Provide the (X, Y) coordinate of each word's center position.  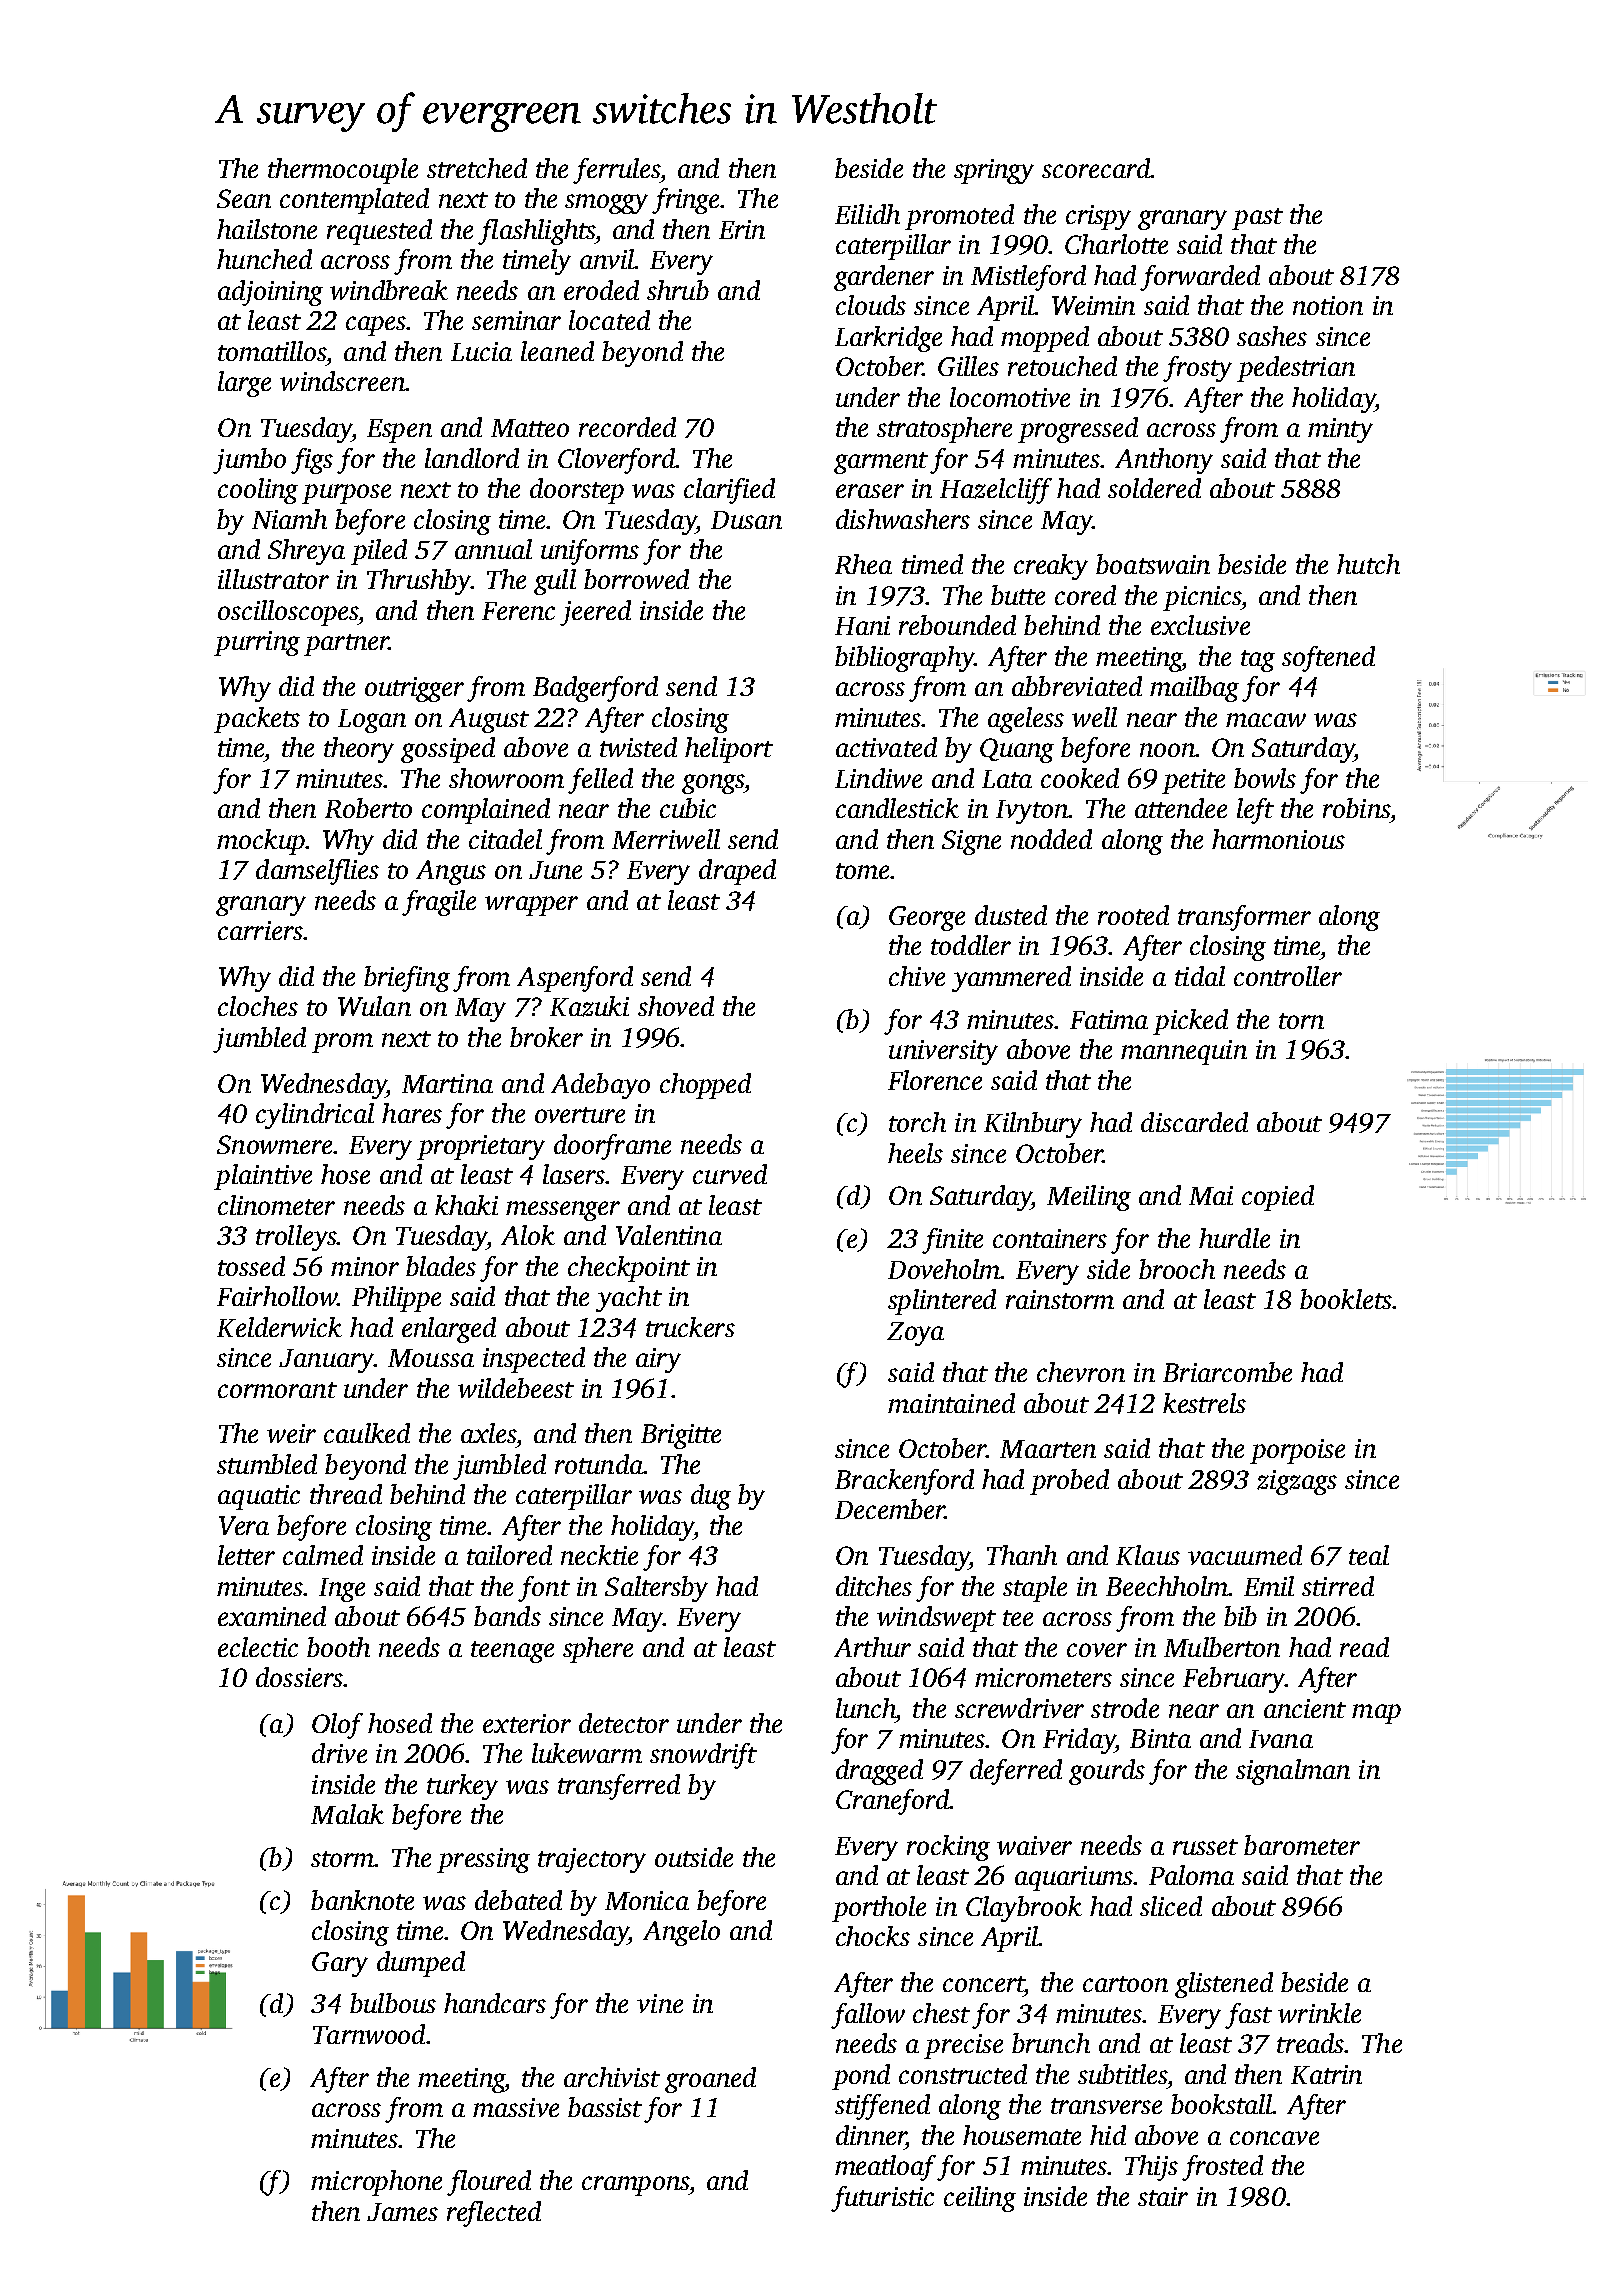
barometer (1302, 1845)
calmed (323, 1555)
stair (1163, 2196)
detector (624, 1723)
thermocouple (343, 171)
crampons (635, 2186)
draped (737, 872)
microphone (376, 2183)
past (1257, 219)
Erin (742, 229)
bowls (1265, 778)
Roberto (368, 808)
